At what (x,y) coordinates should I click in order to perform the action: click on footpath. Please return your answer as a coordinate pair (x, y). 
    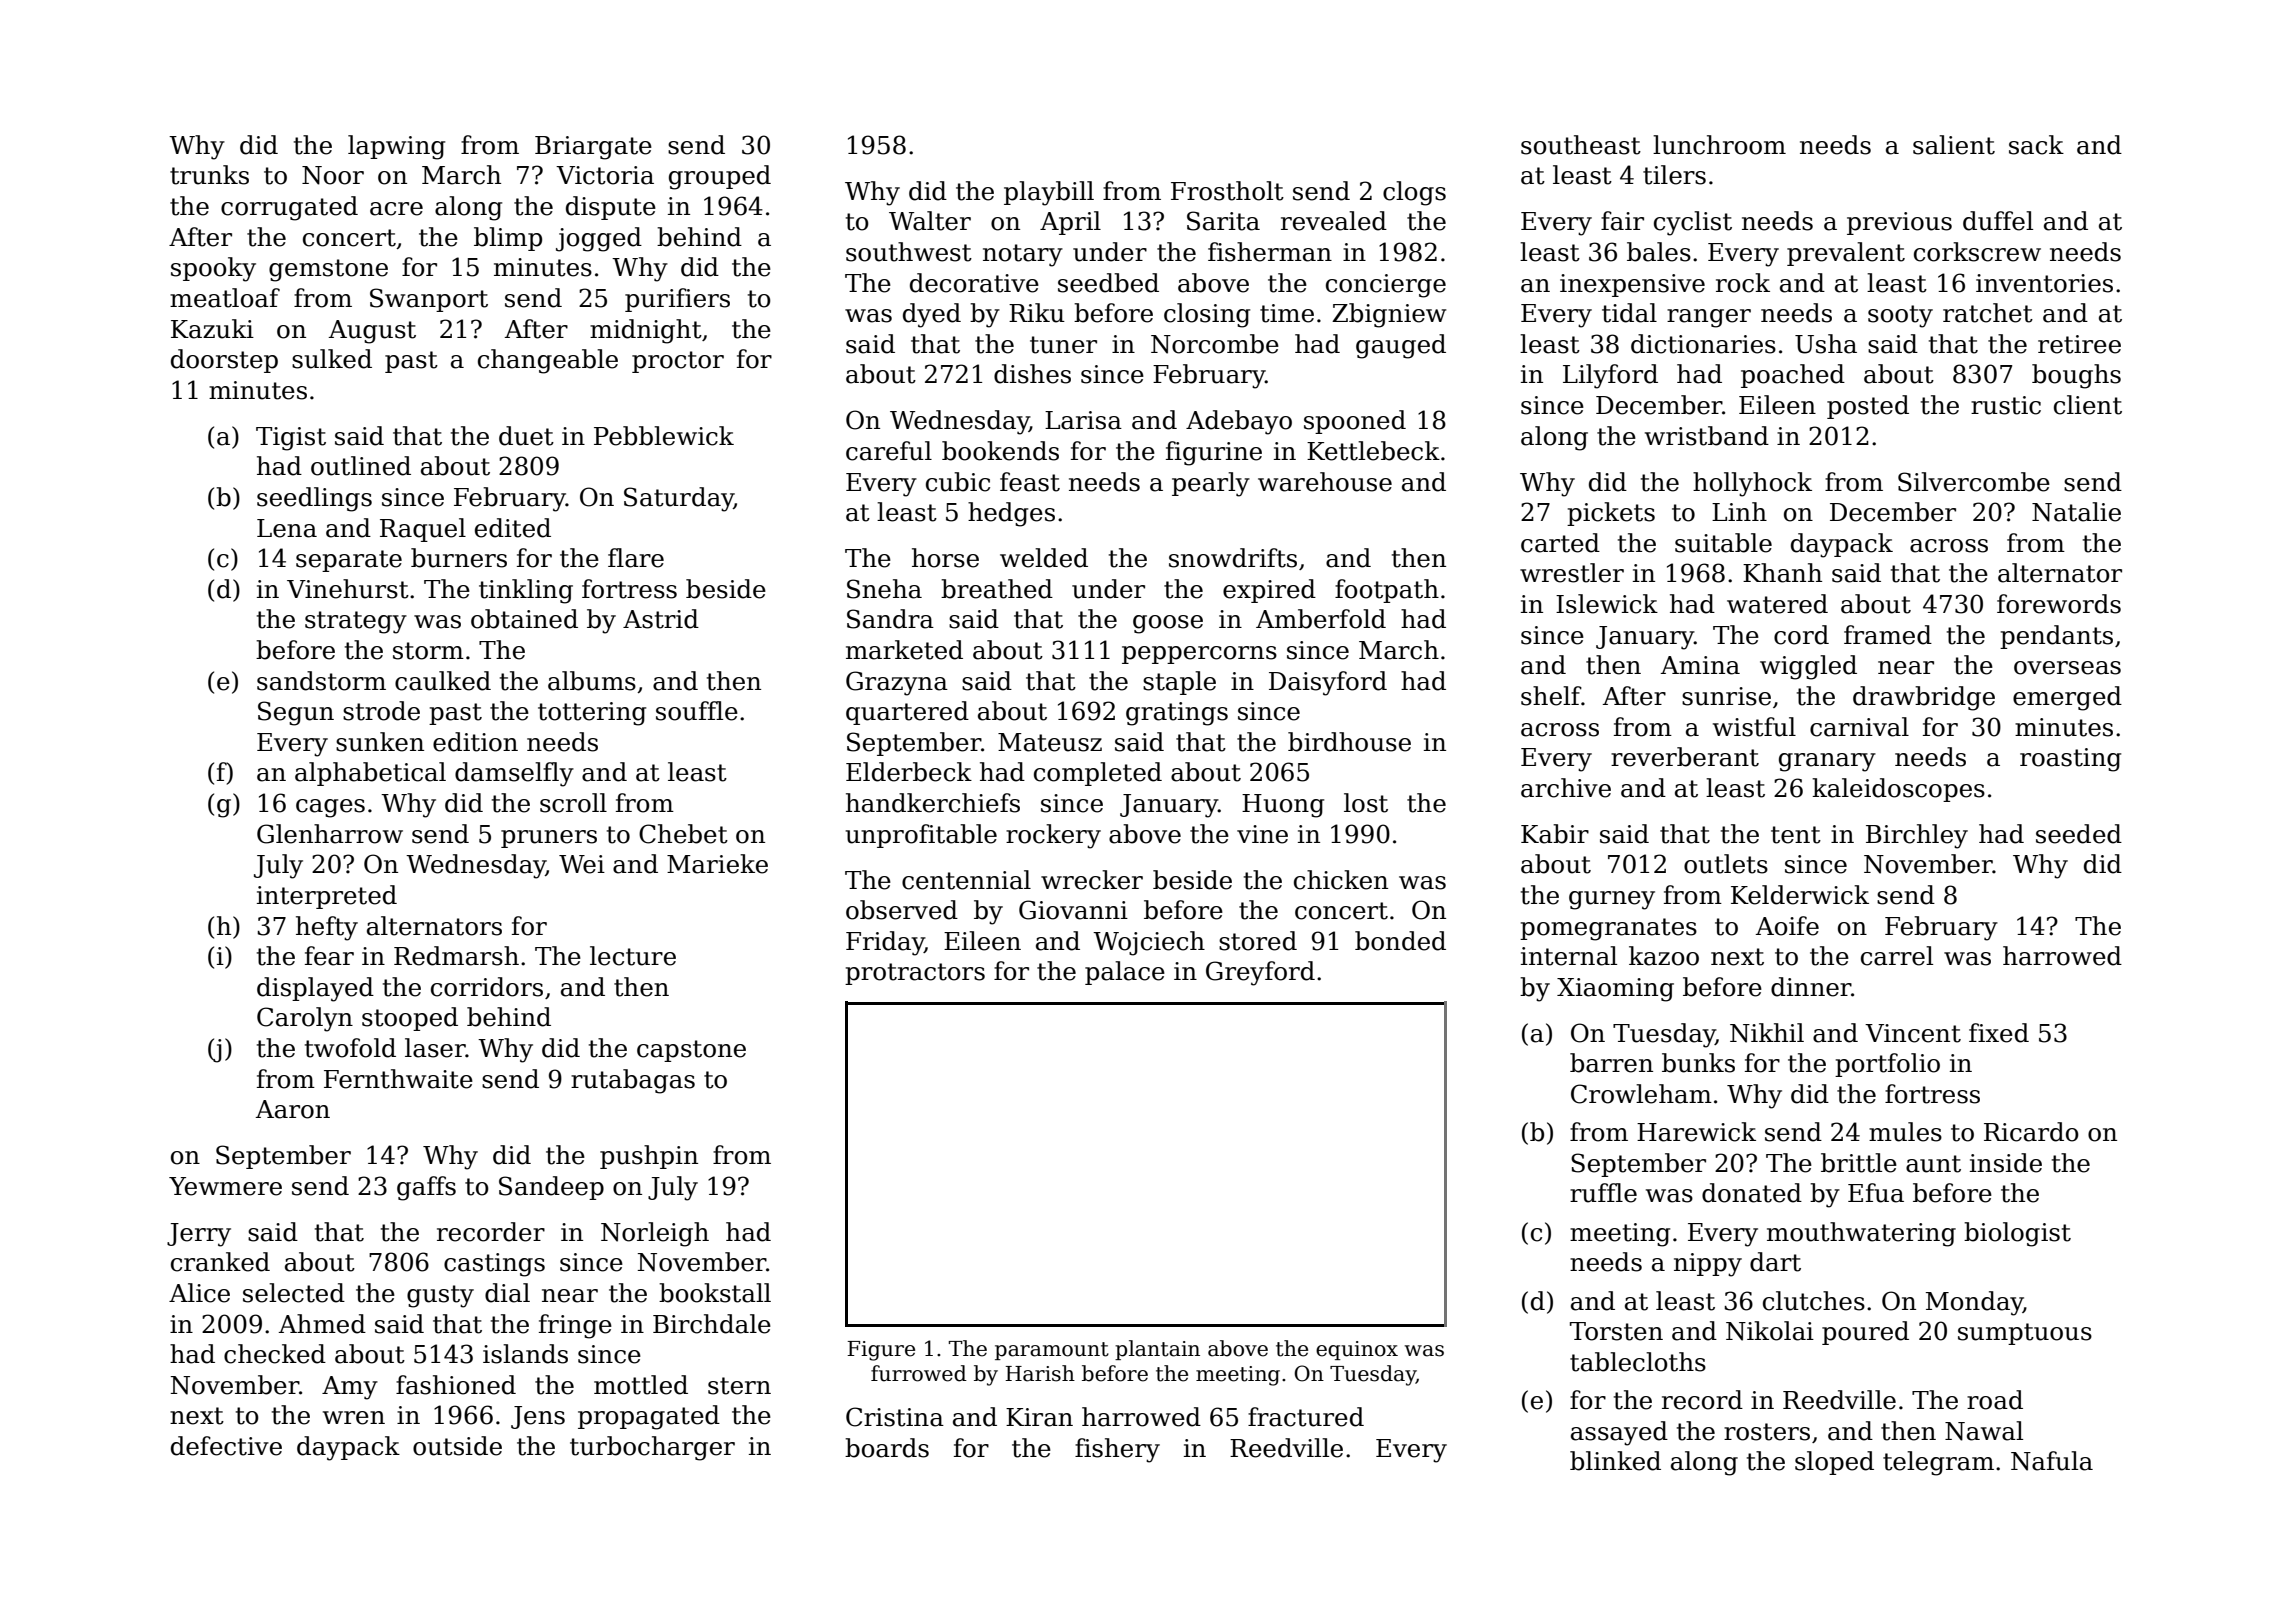
    Looking at the image, I should click on (1387, 591).
